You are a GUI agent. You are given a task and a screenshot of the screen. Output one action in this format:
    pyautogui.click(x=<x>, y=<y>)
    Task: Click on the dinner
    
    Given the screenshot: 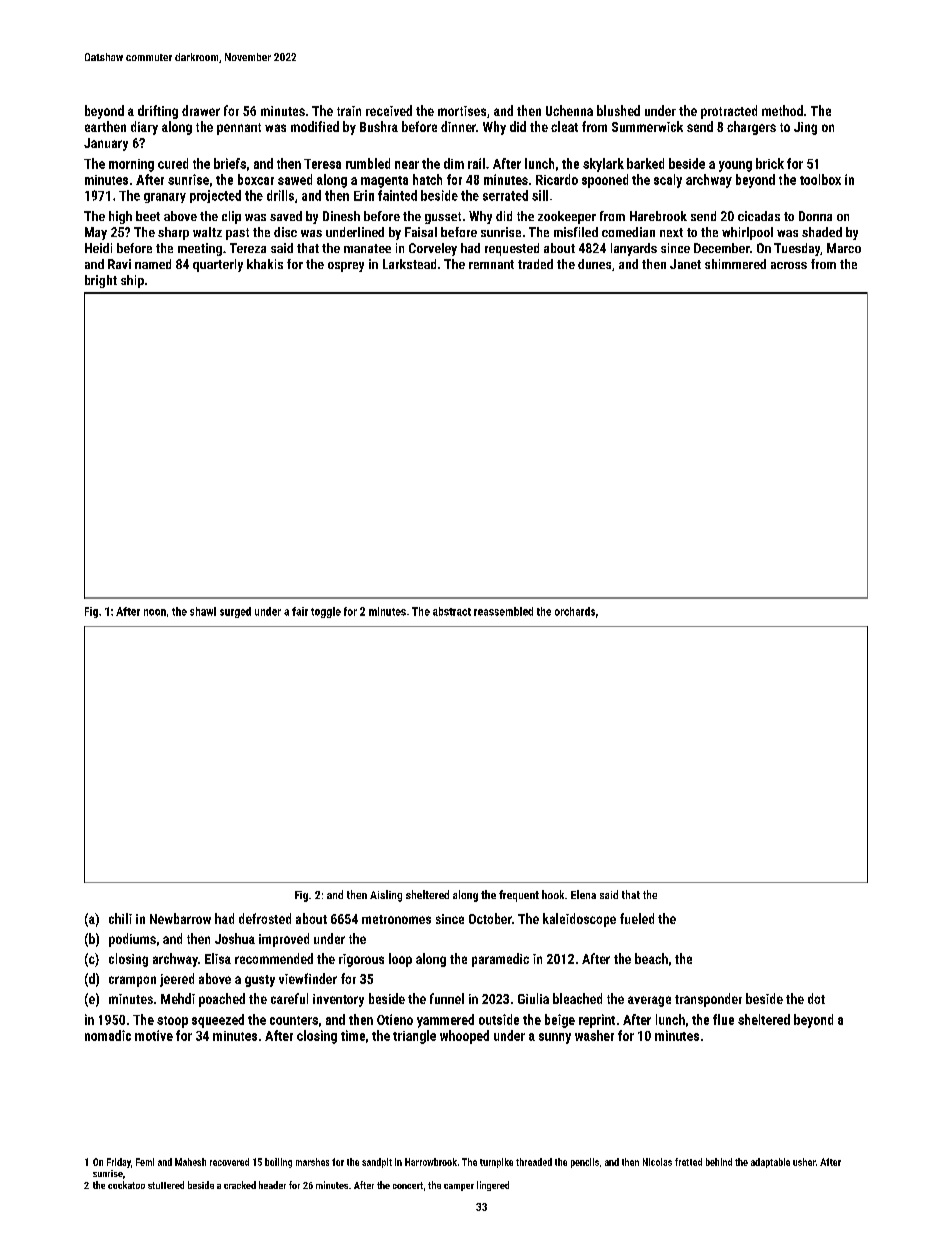 What is the action you would take?
    pyautogui.click(x=458, y=126)
